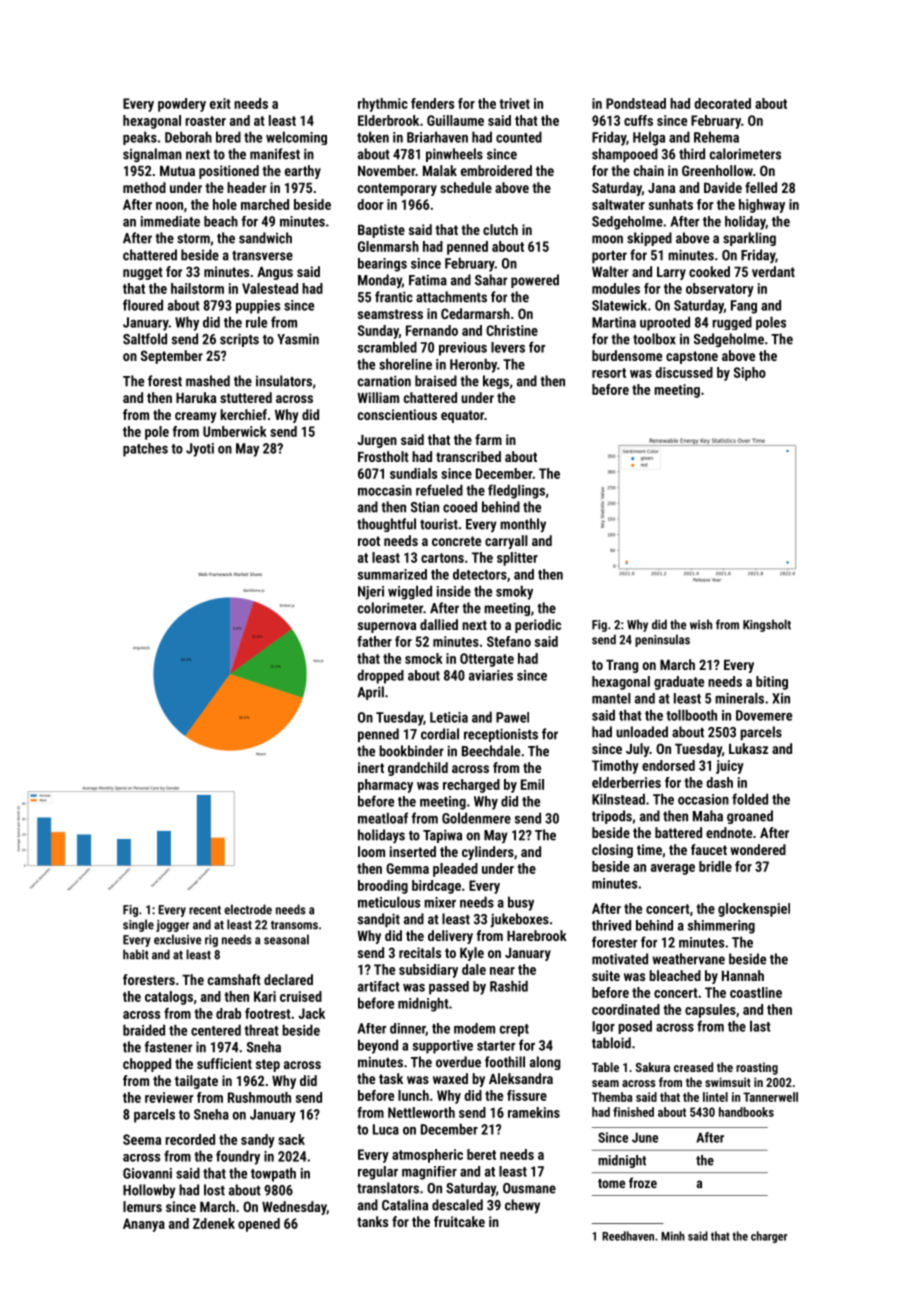 This page has height=1308, width=924. What do you see at coordinates (182, 105) in the page?
I see `powdery` at bounding box center [182, 105].
